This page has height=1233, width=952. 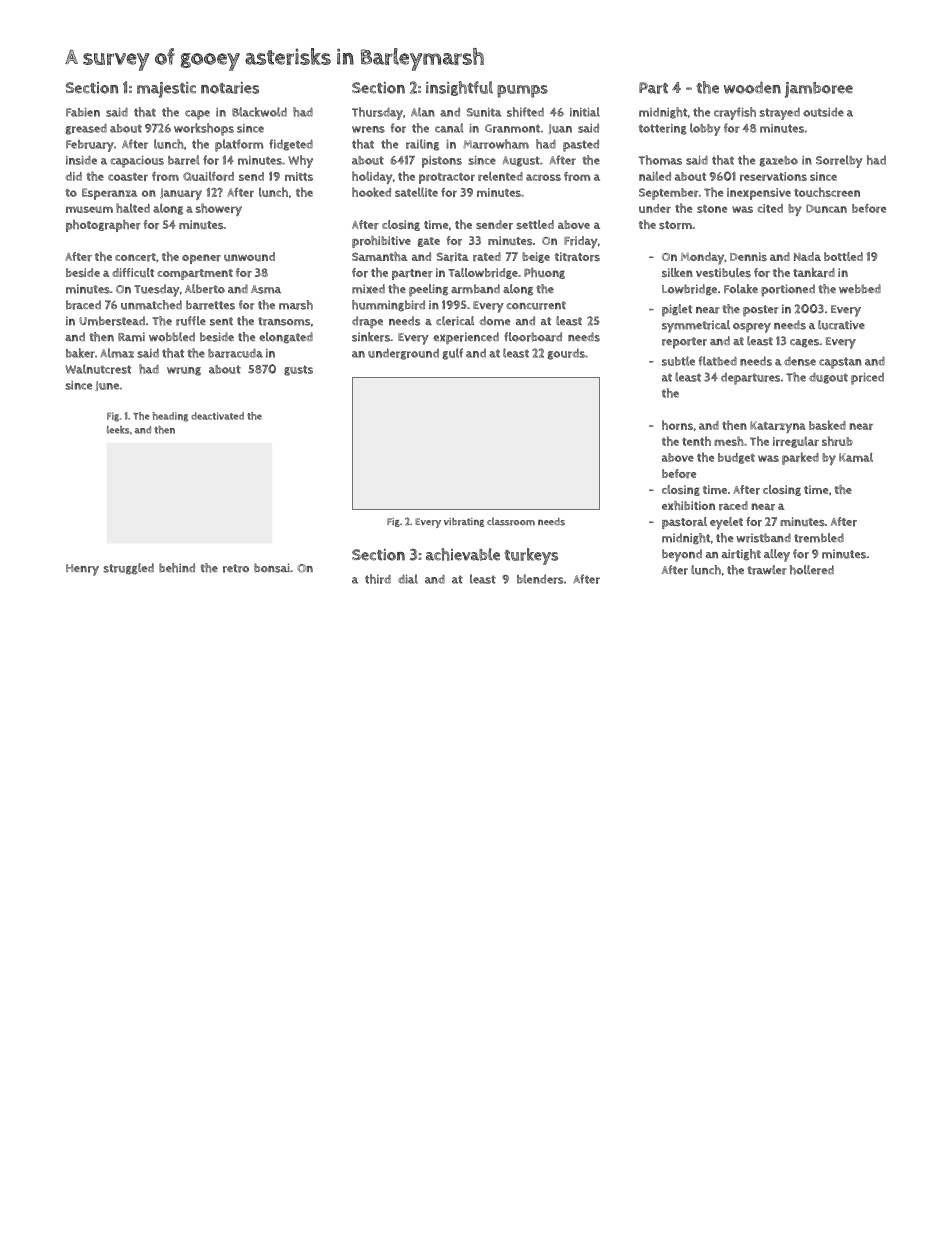 What do you see at coordinates (218, 209) in the page?
I see `showery` at bounding box center [218, 209].
